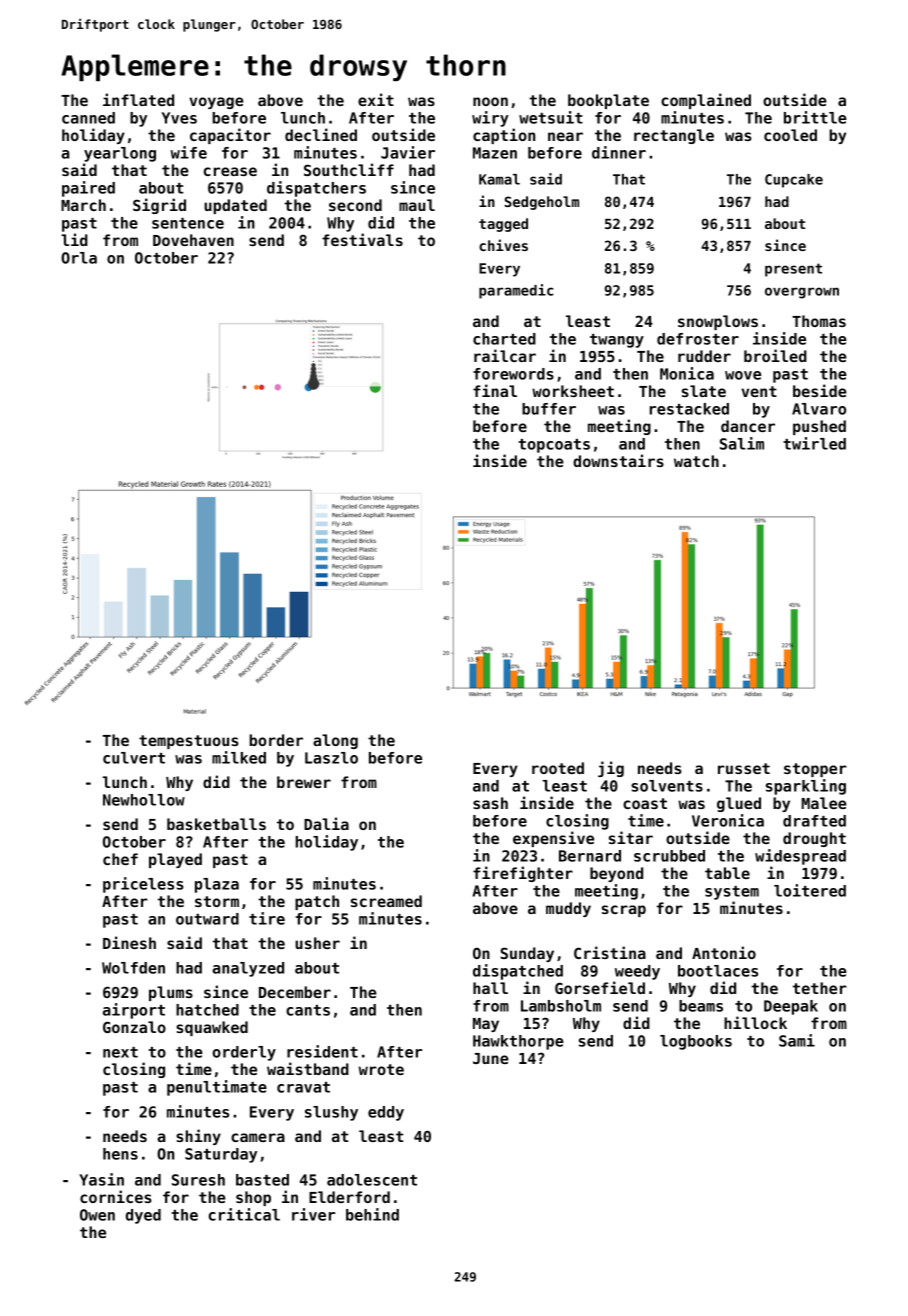 The width and height of the screenshot is (908, 1316). Describe the element at coordinates (179, 118) in the screenshot. I see `Yves` at that location.
